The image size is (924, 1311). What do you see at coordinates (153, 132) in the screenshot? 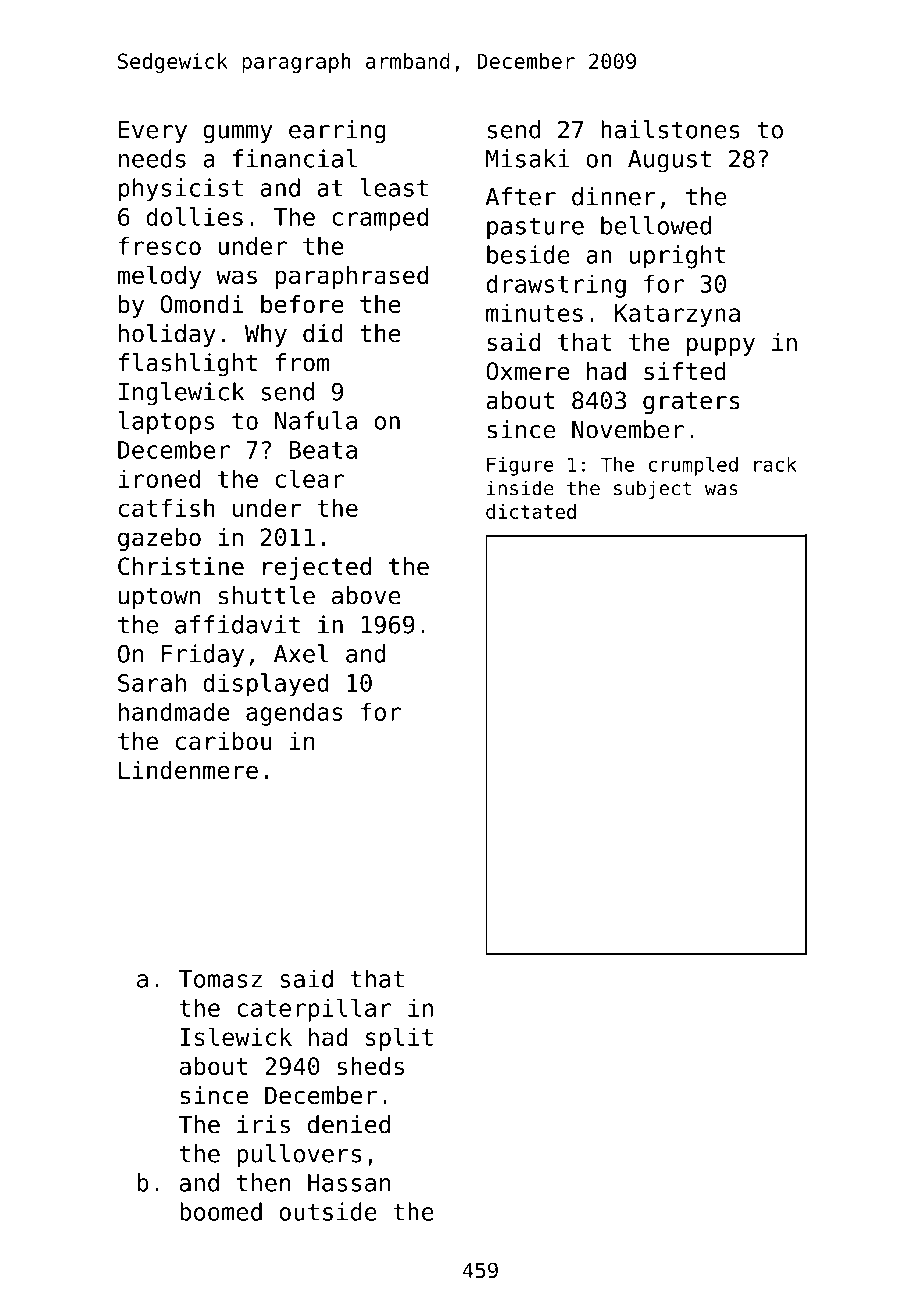
I see `Every` at bounding box center [153, 132].
